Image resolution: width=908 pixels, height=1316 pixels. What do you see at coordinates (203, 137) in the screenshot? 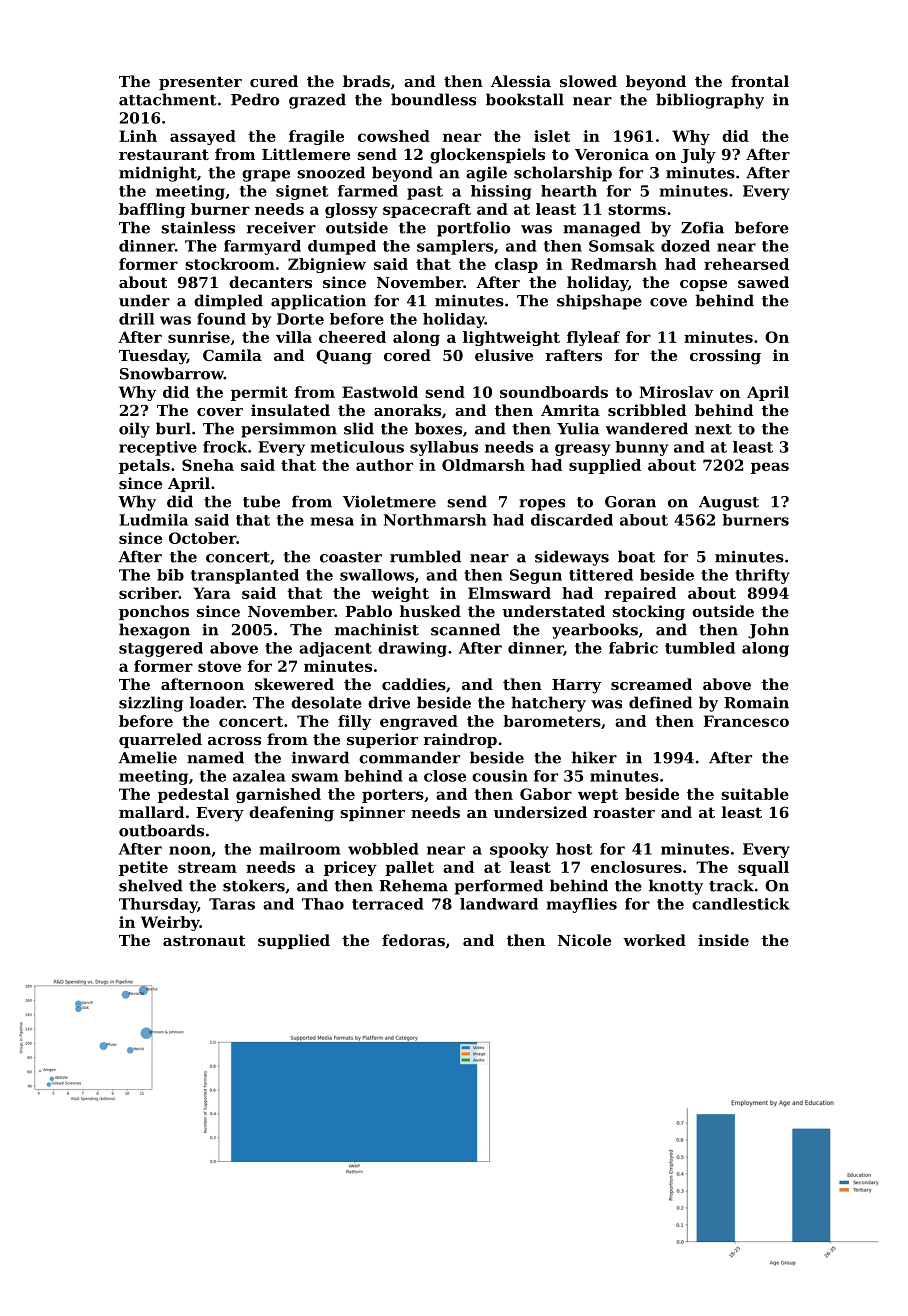
I see `assayed` at bounding box center [203, 137].
